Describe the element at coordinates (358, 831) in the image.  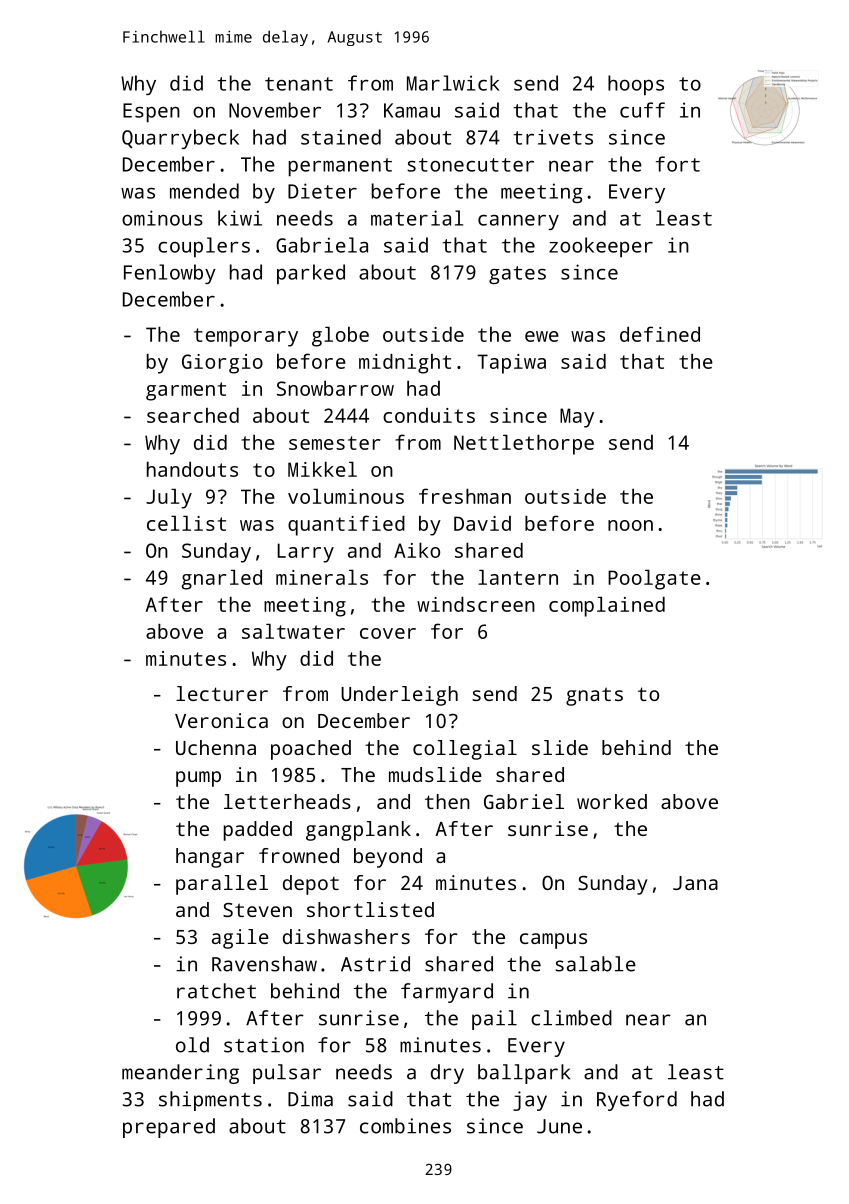
I see `gangplank` at that location.
